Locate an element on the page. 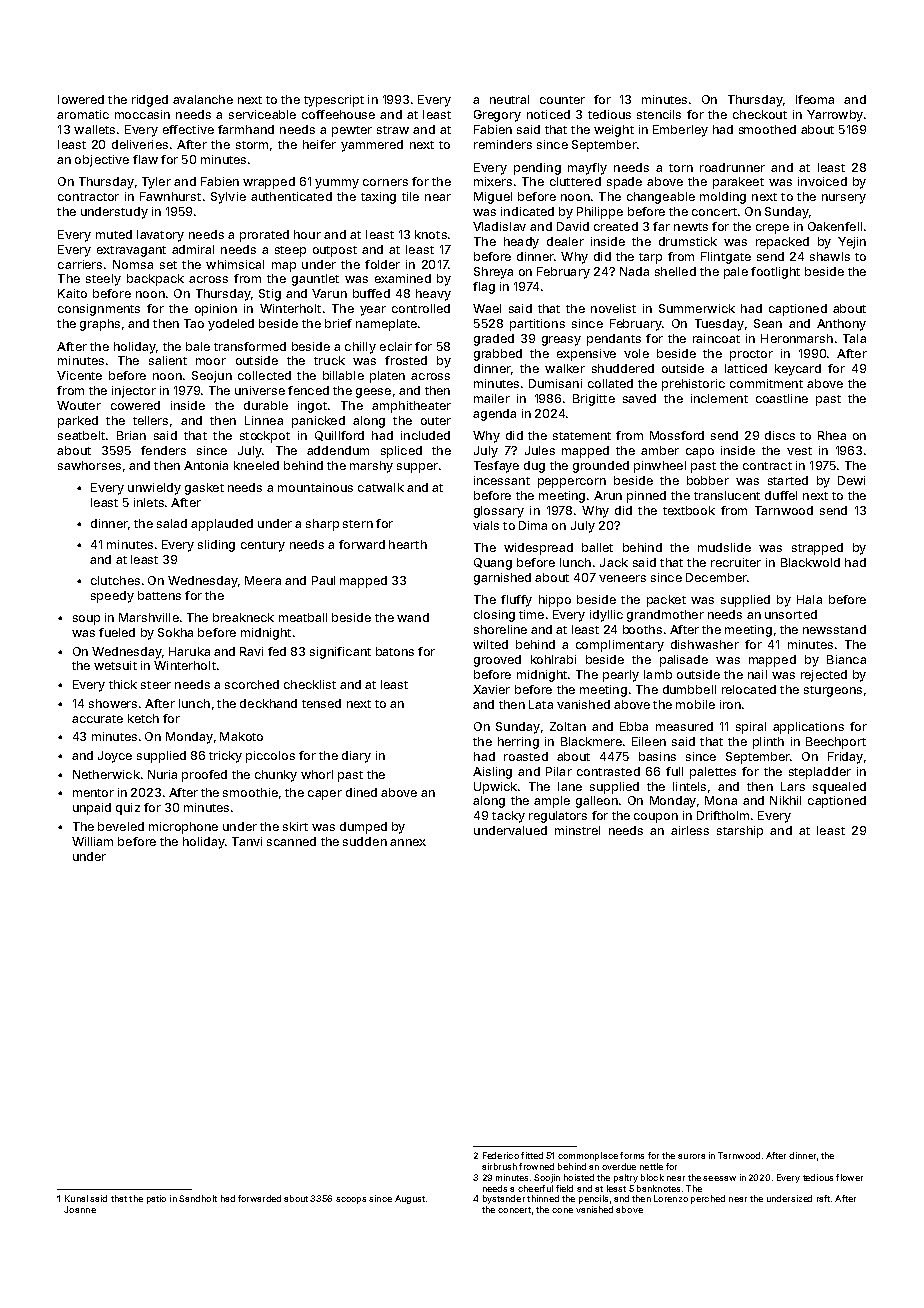 This image has width=924, height=1308. Sandholt is located at coordinates (198, 1198).
